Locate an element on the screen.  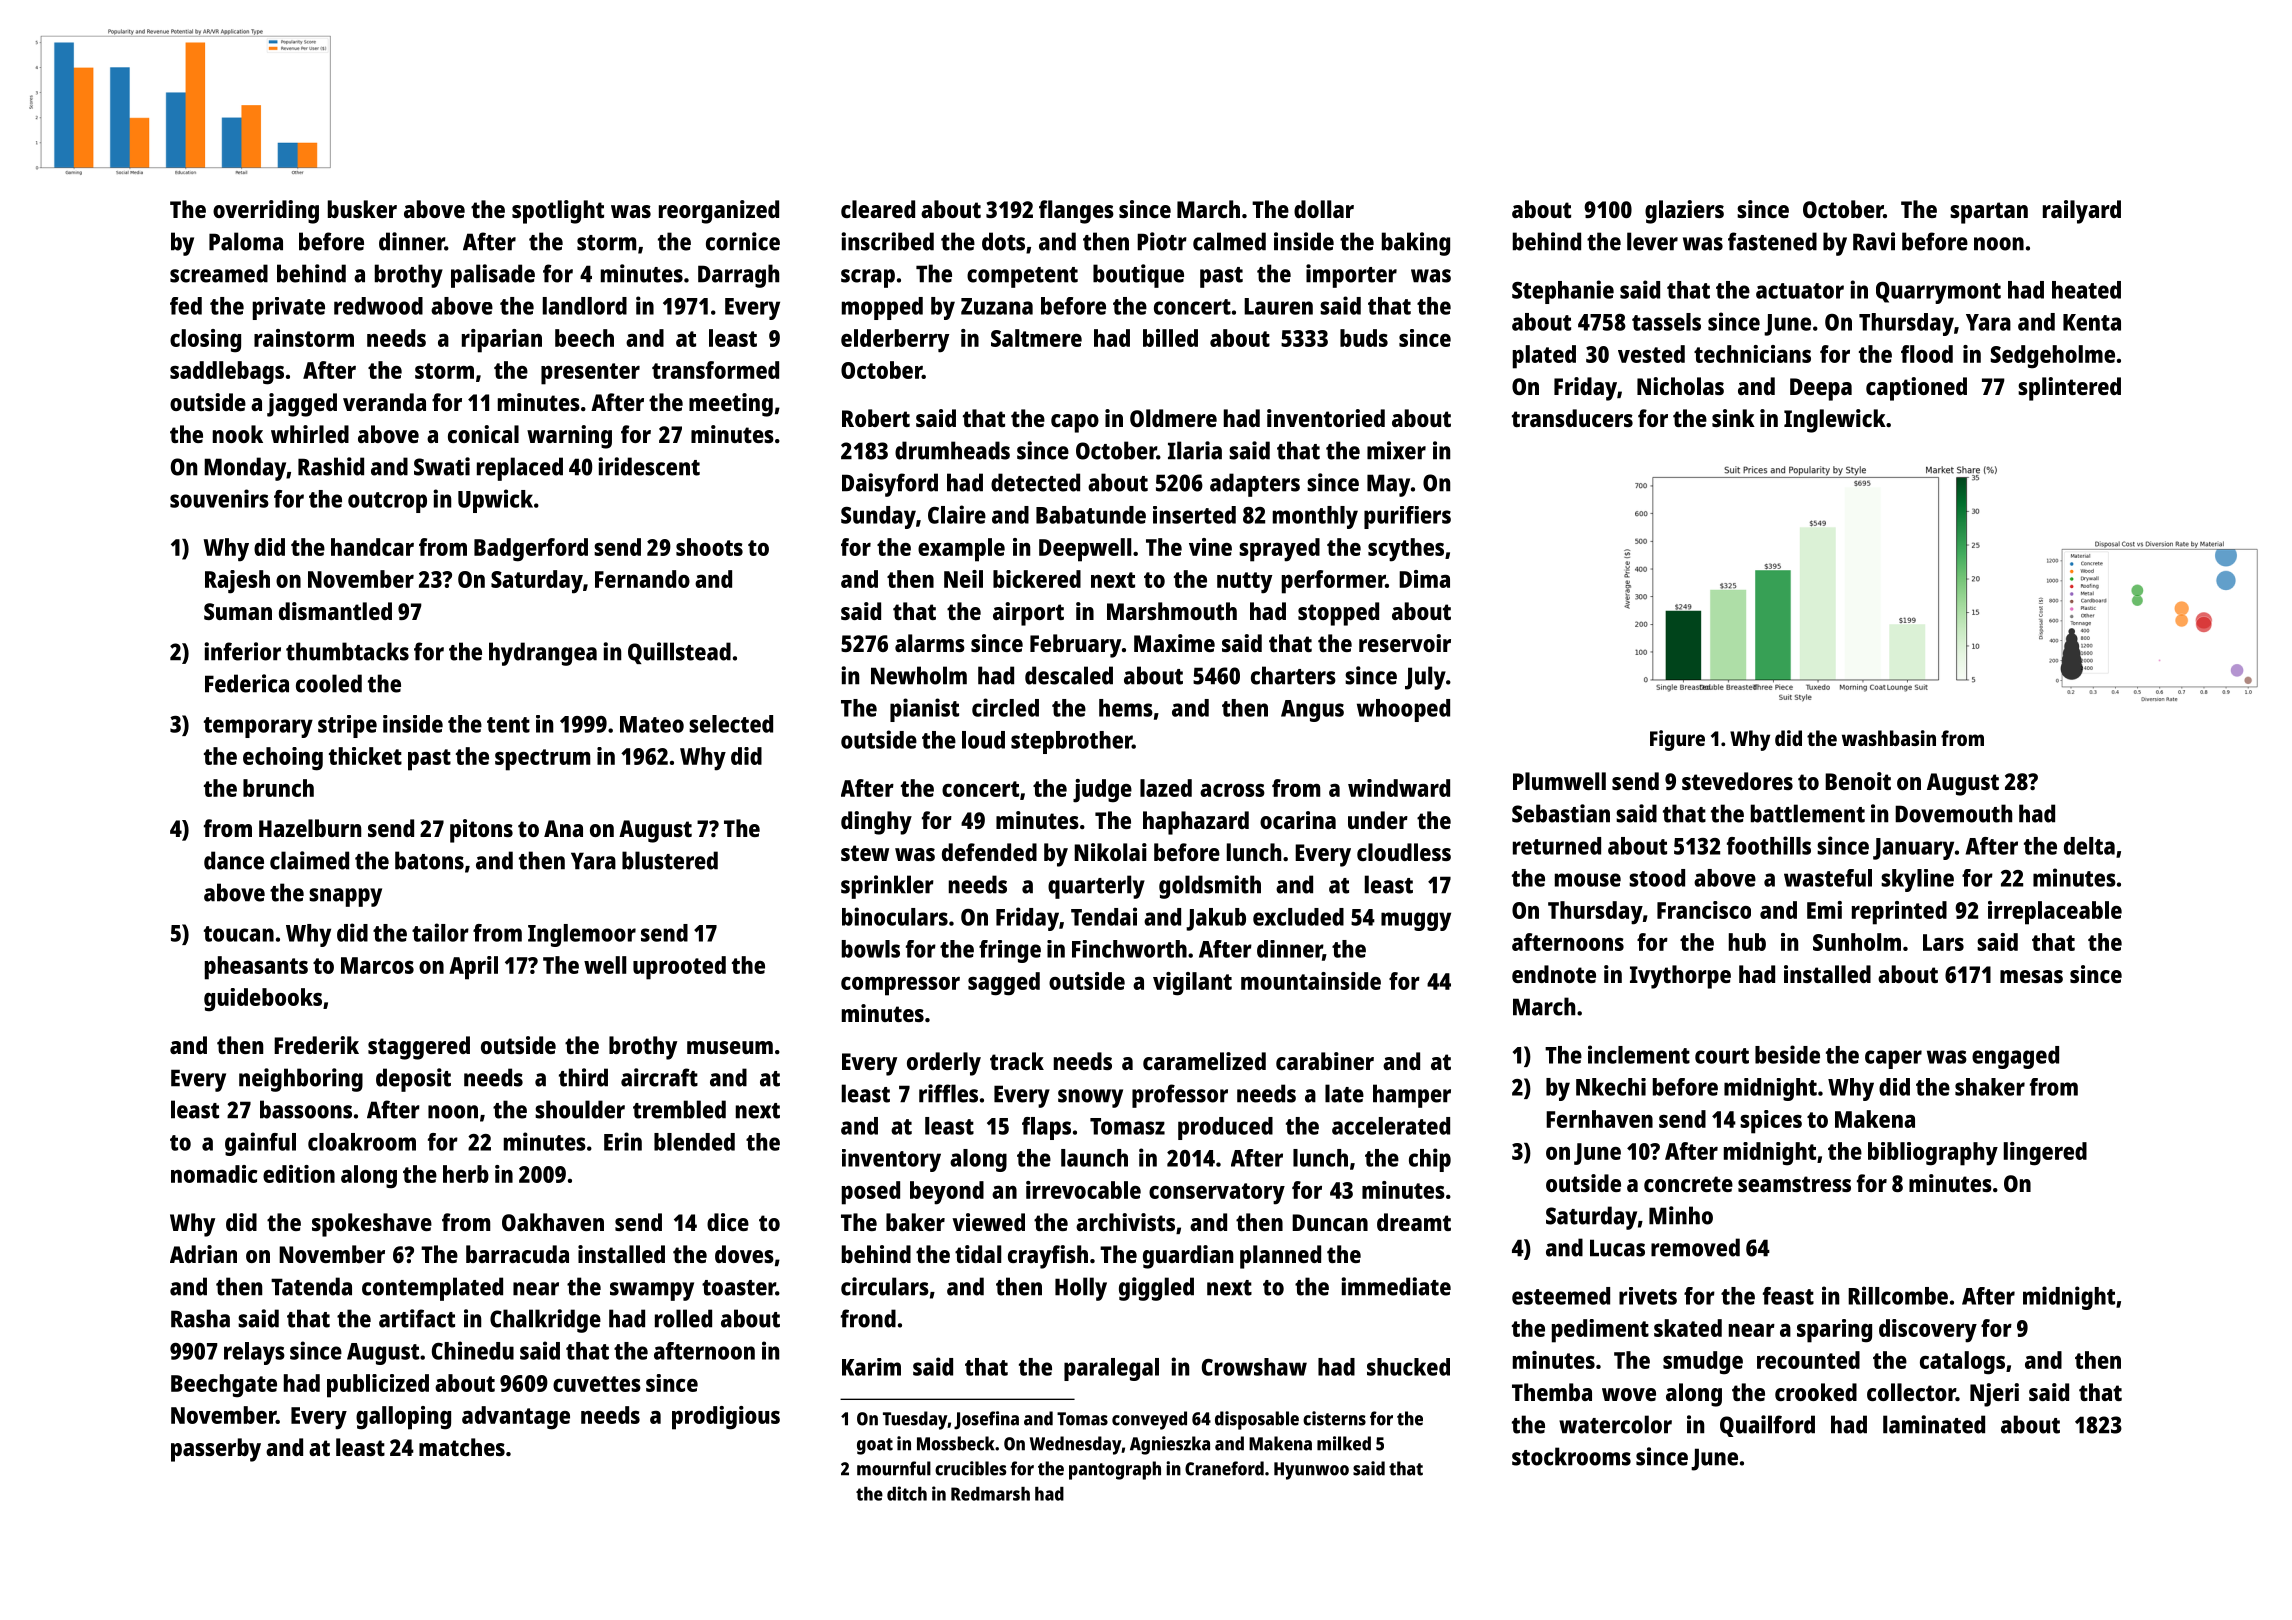
Quillstead is located at coordinates (679, 653).
